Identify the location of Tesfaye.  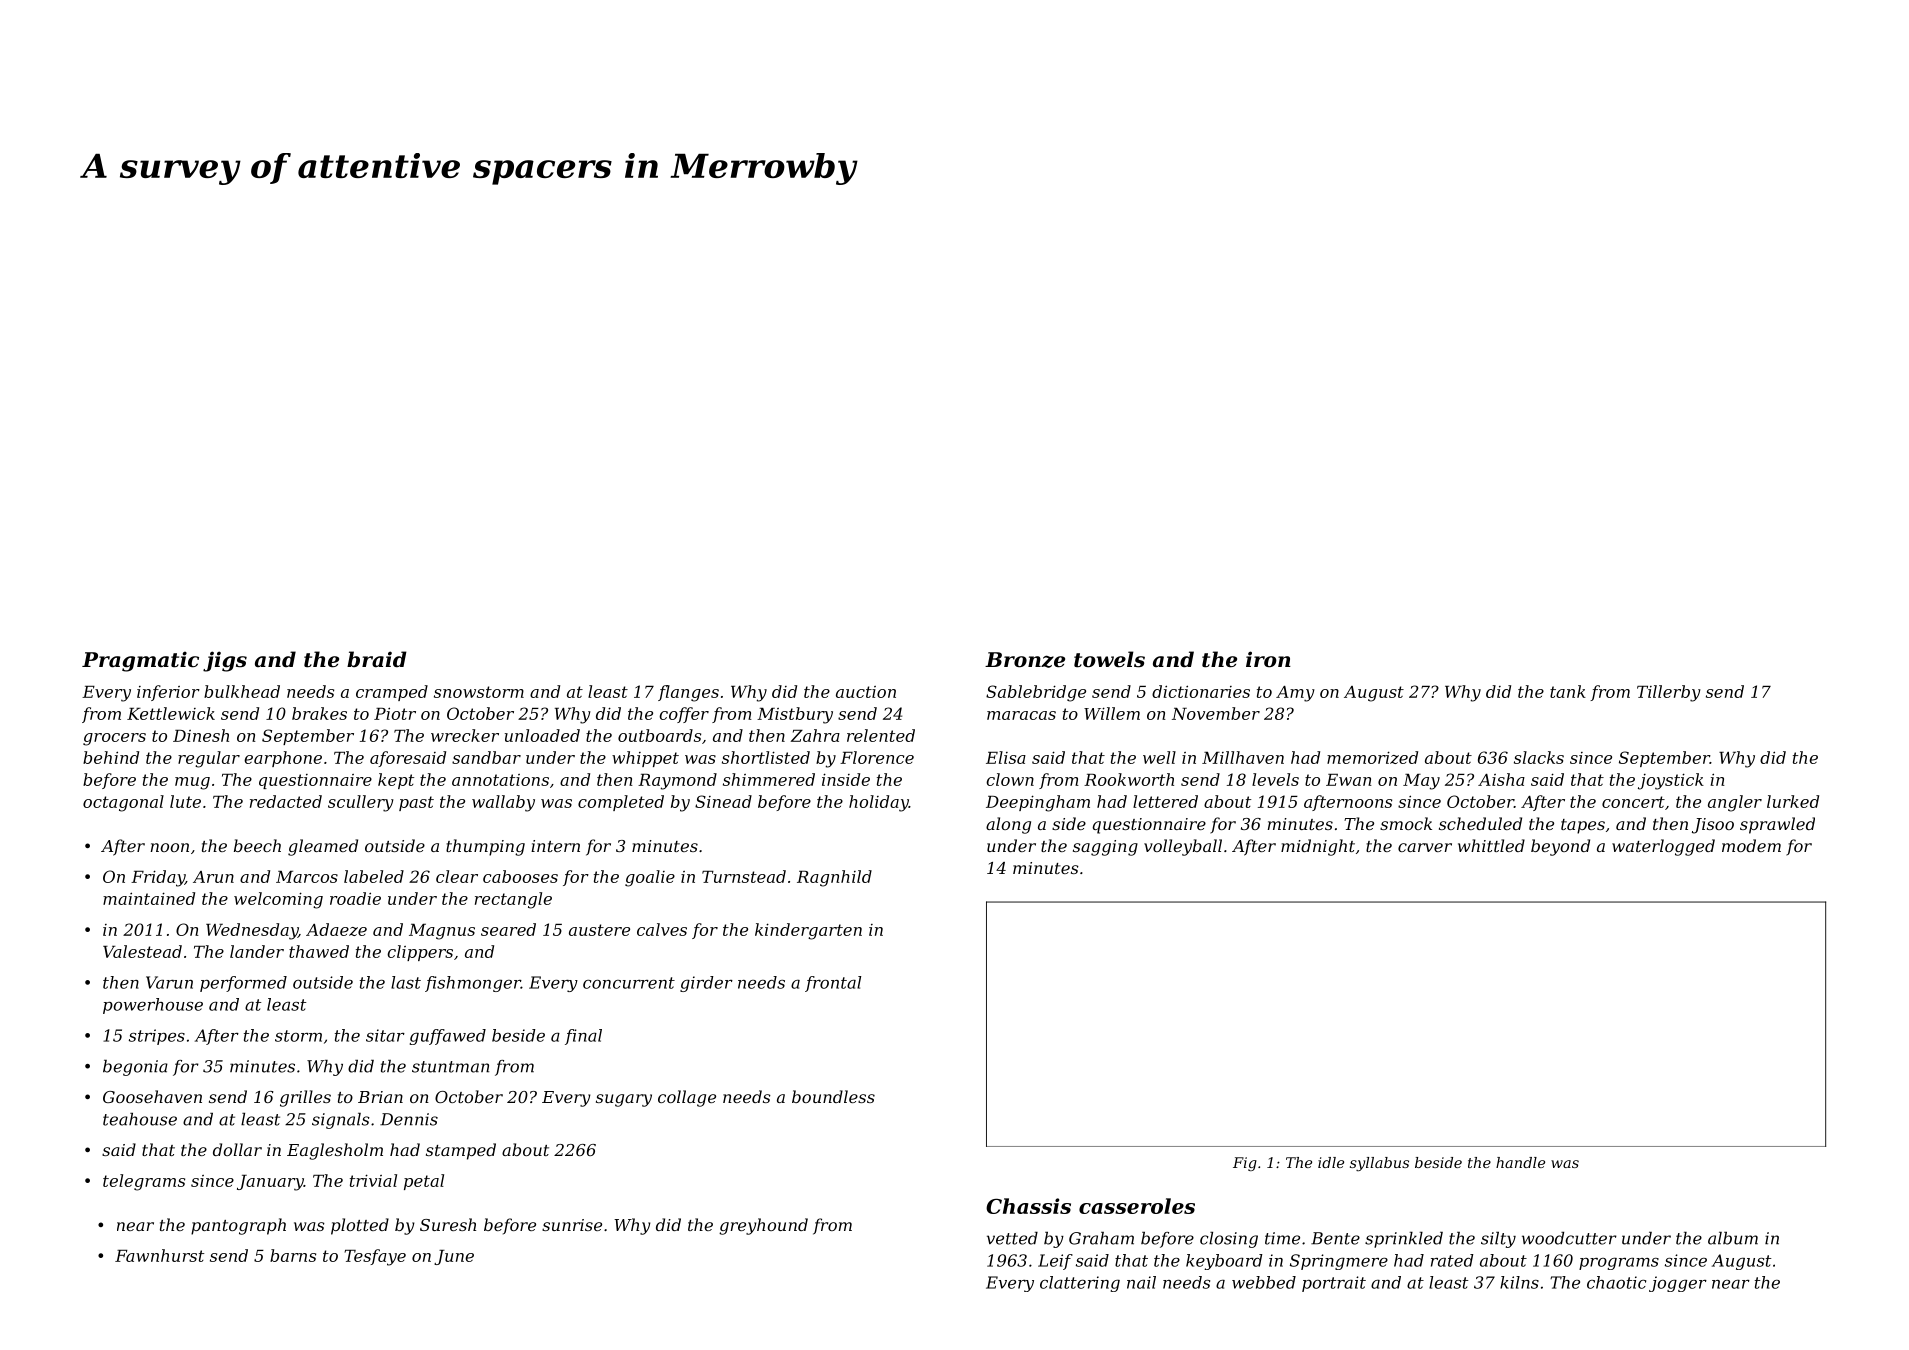
(375, 1257).
